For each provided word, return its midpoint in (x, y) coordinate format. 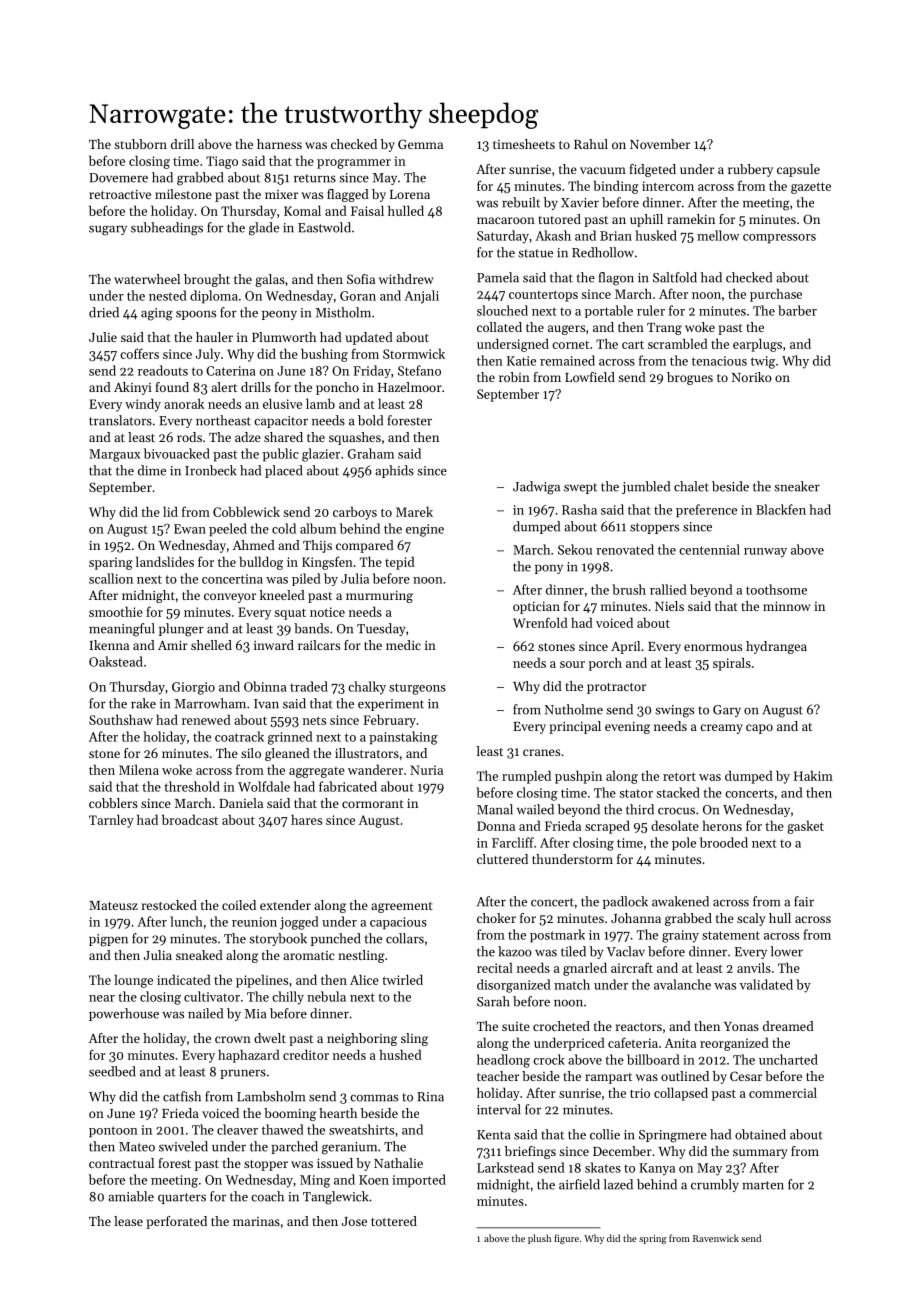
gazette (811, 188)
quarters (182, 1198)
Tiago (222, 162)
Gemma (420, 144)
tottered (394, 1221)
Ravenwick (716, 1238)
